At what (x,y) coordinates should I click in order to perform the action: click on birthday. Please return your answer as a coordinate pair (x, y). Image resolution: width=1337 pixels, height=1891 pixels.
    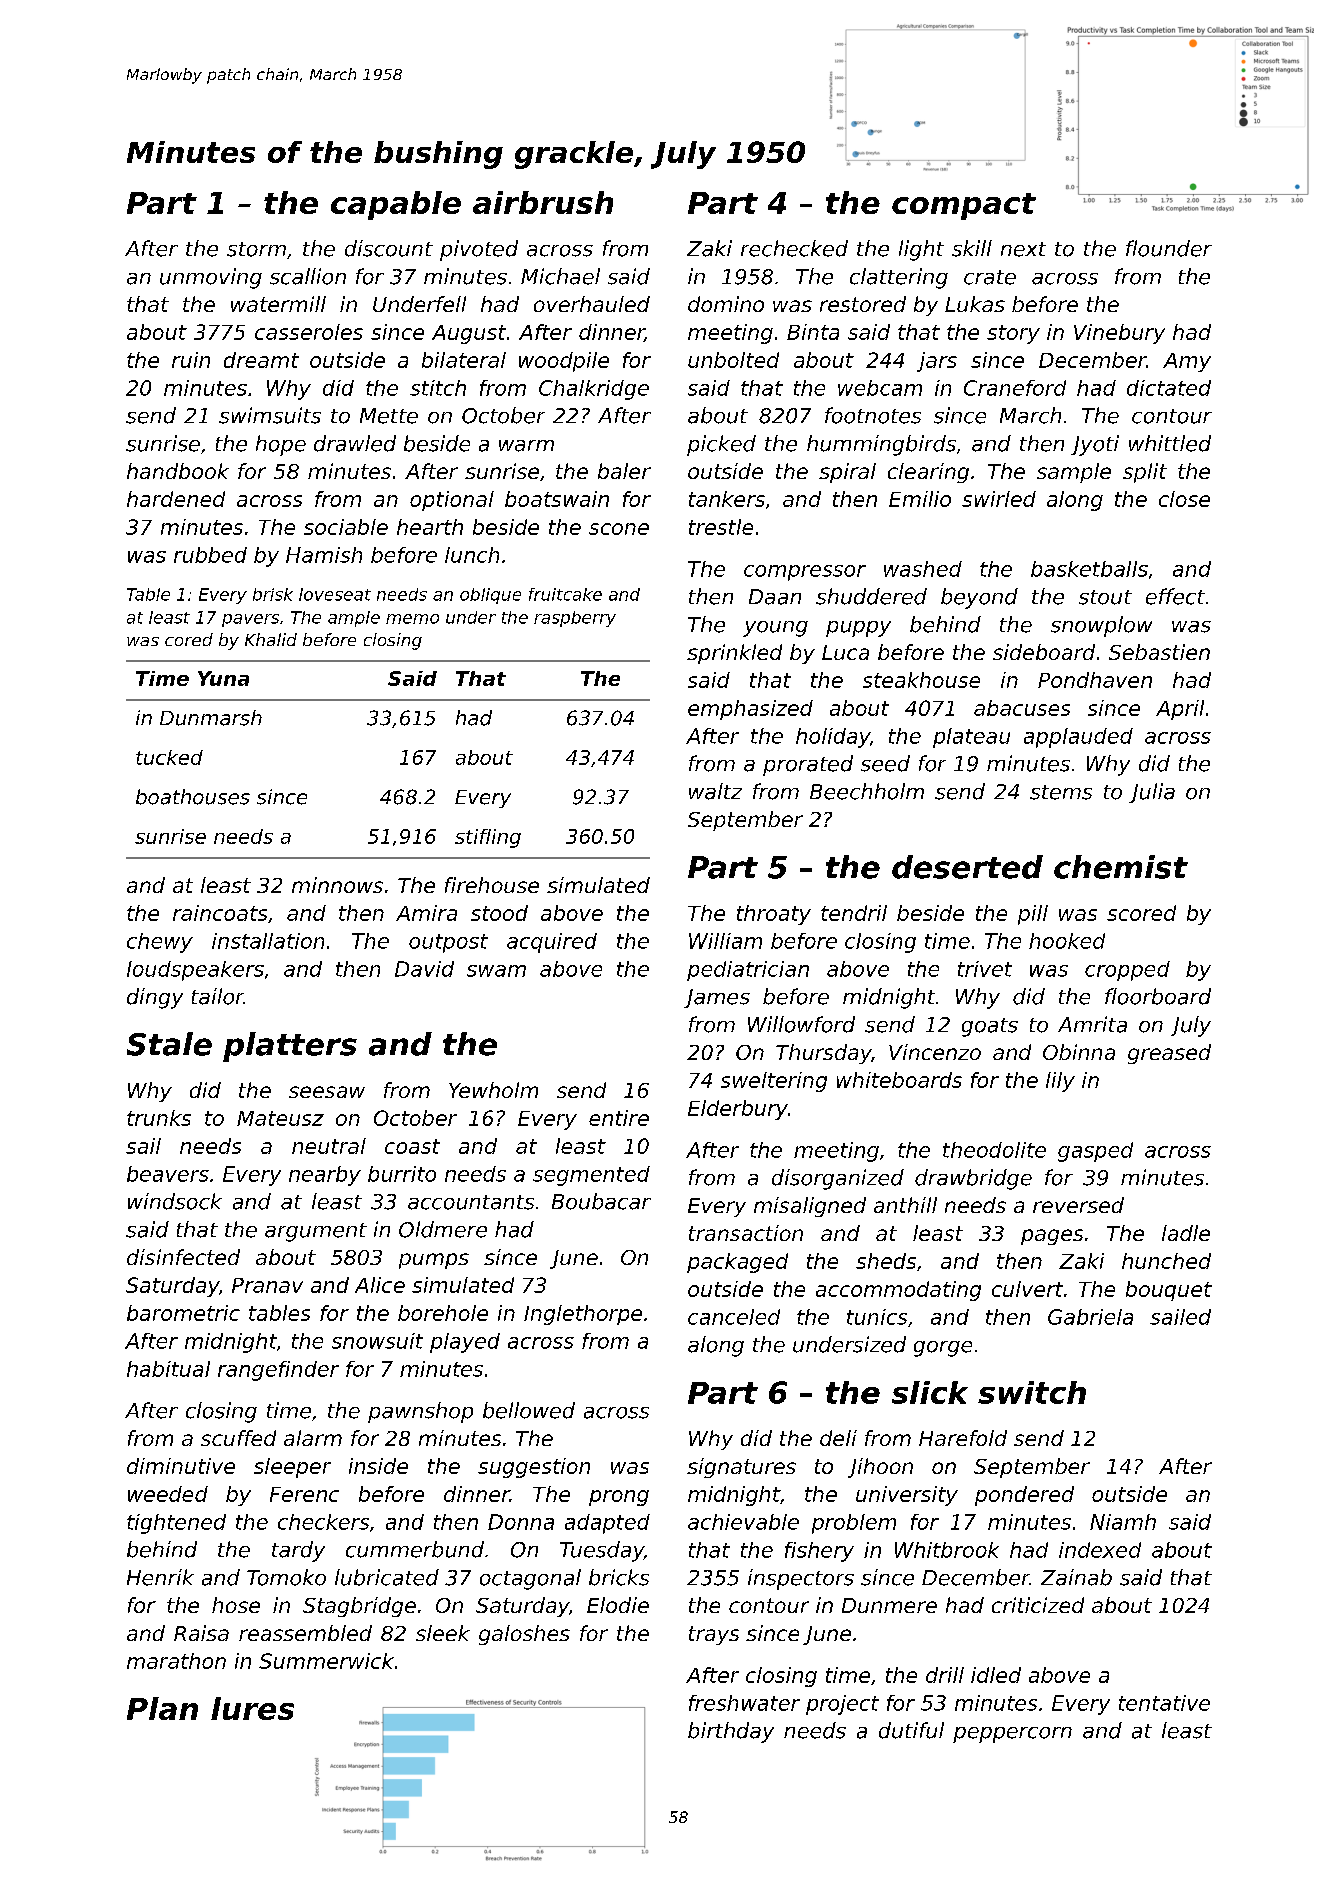
    Looking at the image, I should click on (731, 1732).
